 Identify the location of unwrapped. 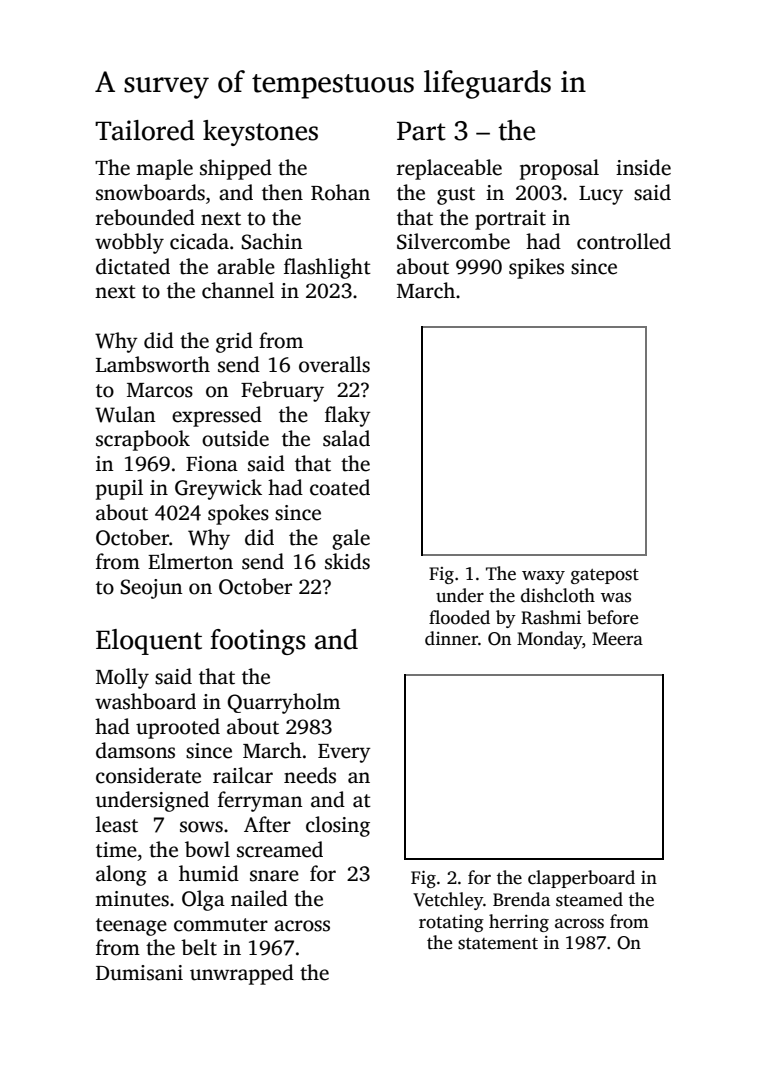
(242, 974).
